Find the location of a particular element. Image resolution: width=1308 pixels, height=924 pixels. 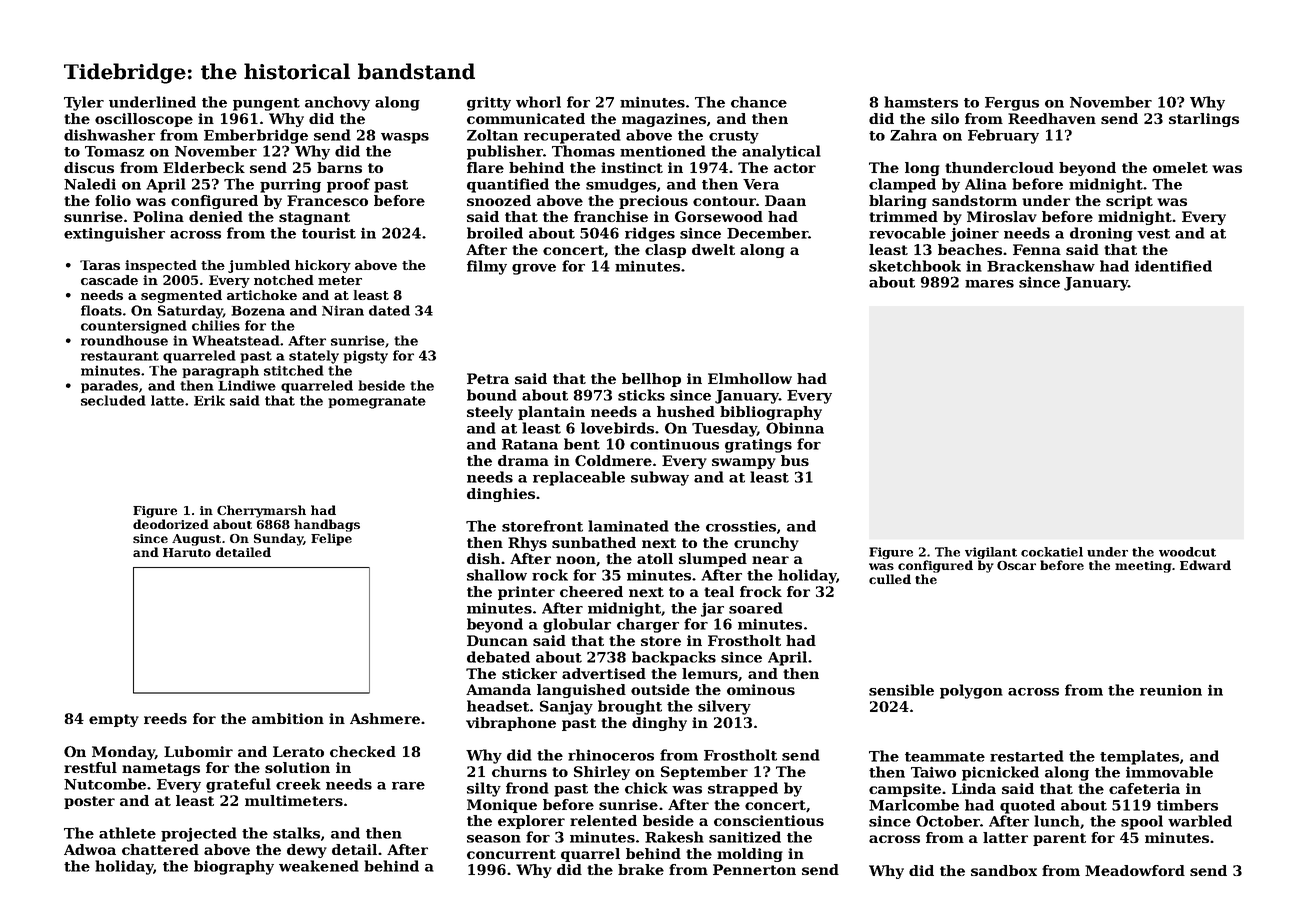

Oscar is located at coordinates (1016, 565).
